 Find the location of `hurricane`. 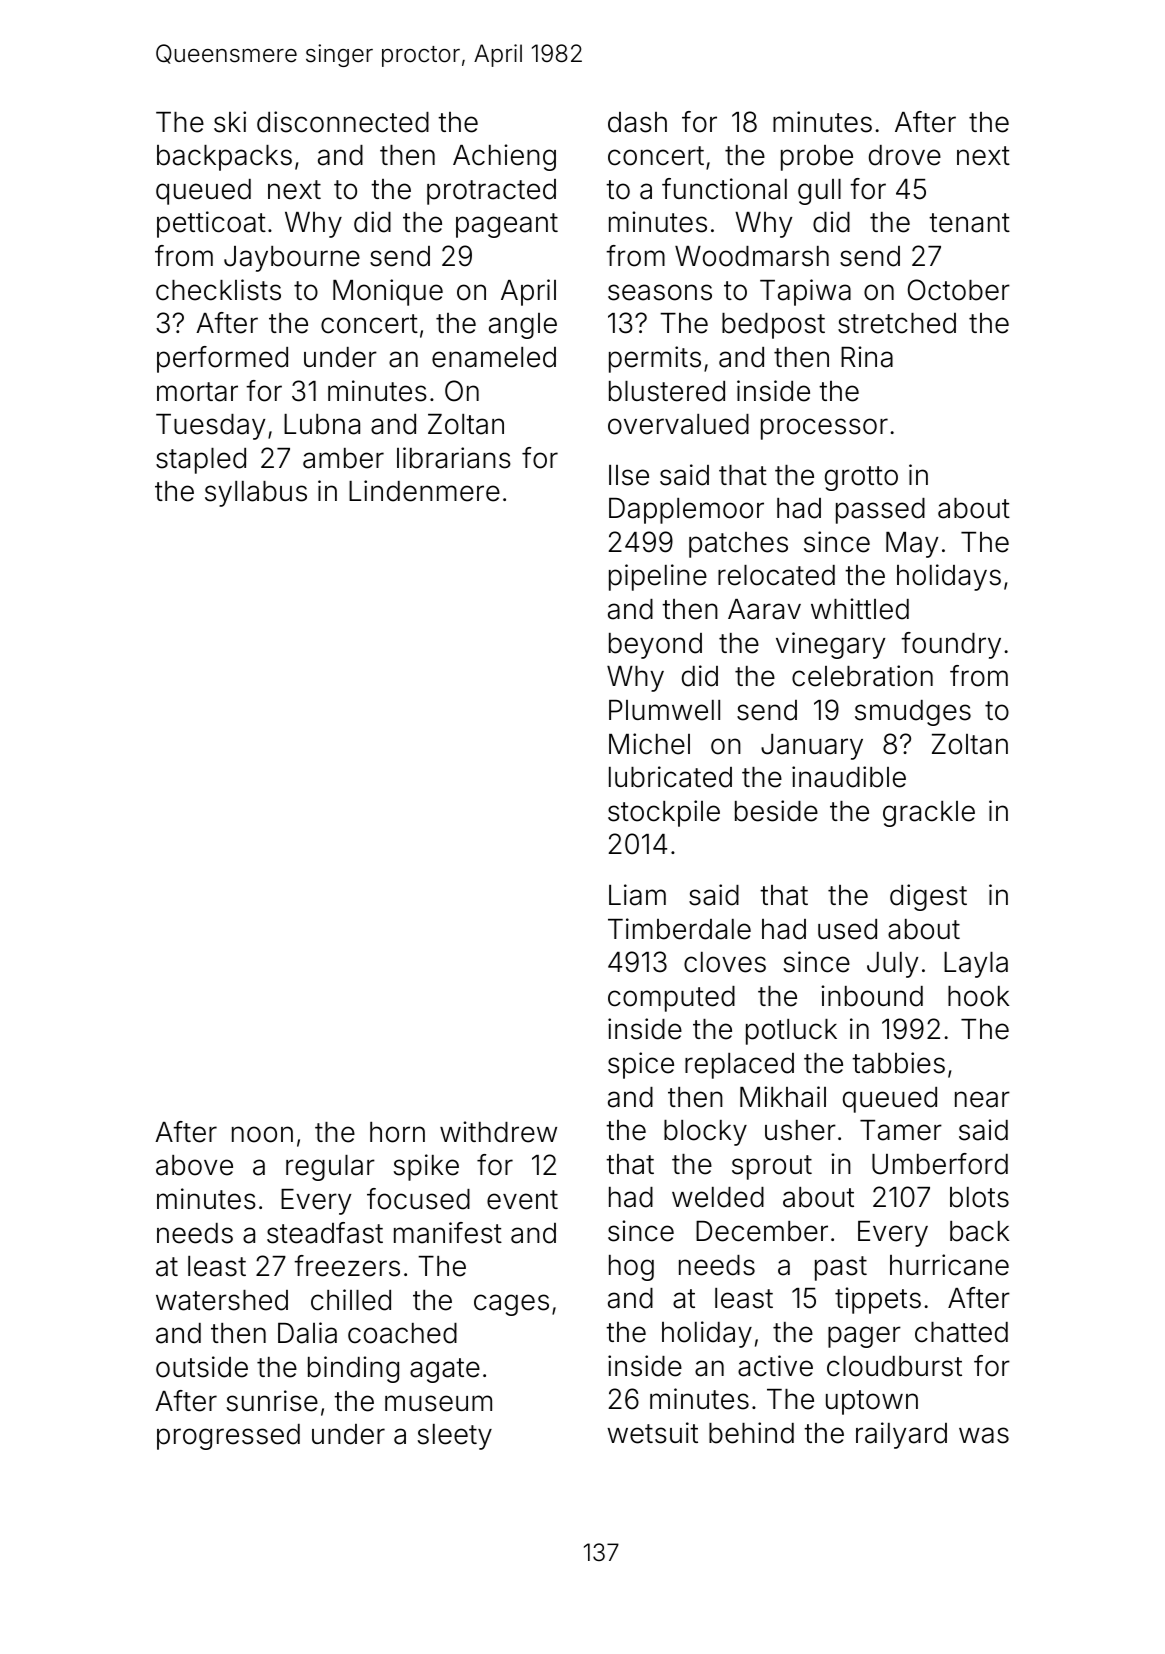

hurricane is located at coordinates (949, 1265).
